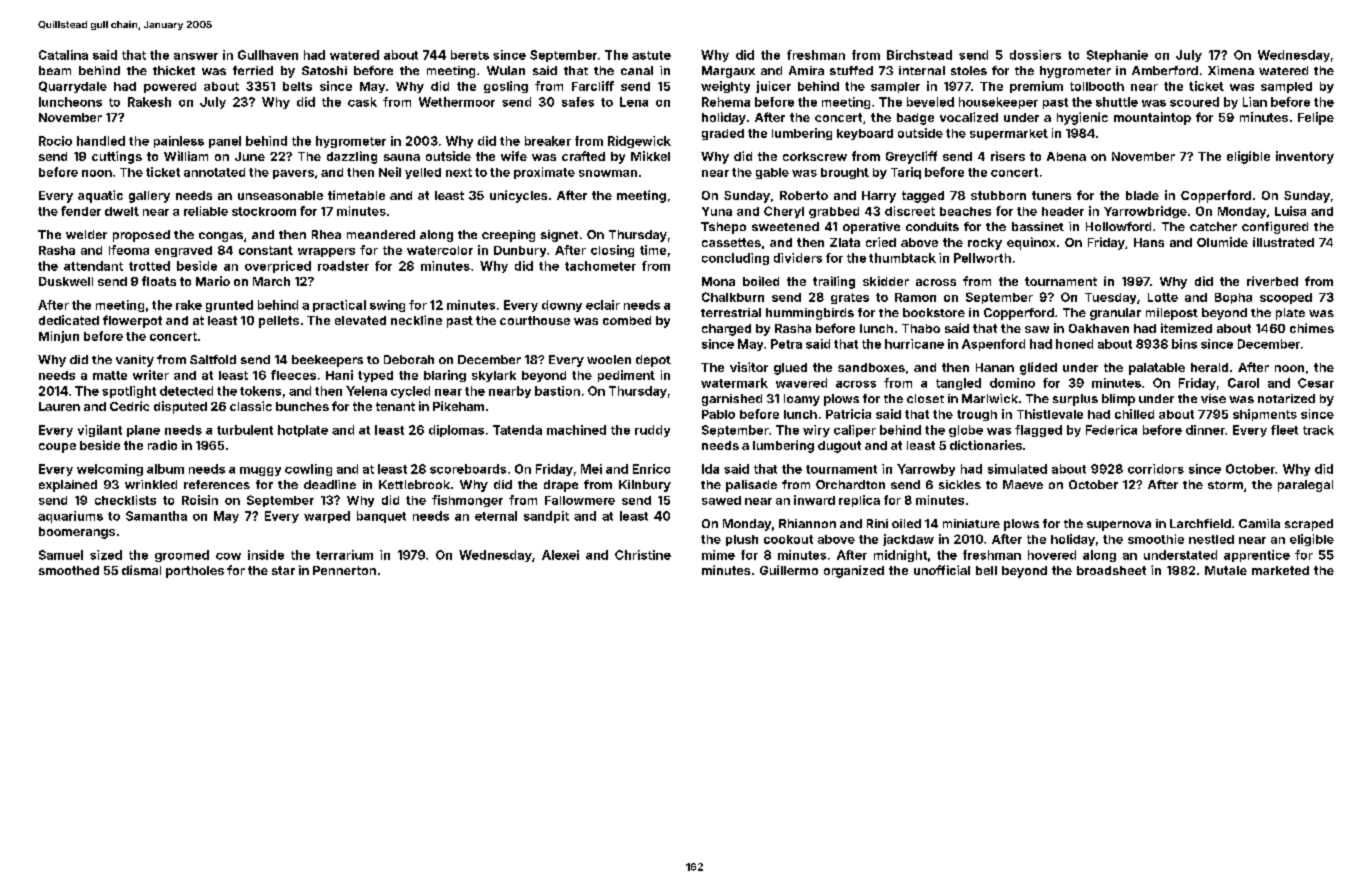 The width and height of the screenshot is (1372, 887). Describe the element at coordinates (557, 391) in the screenshot. I see `bastion` at that location.
